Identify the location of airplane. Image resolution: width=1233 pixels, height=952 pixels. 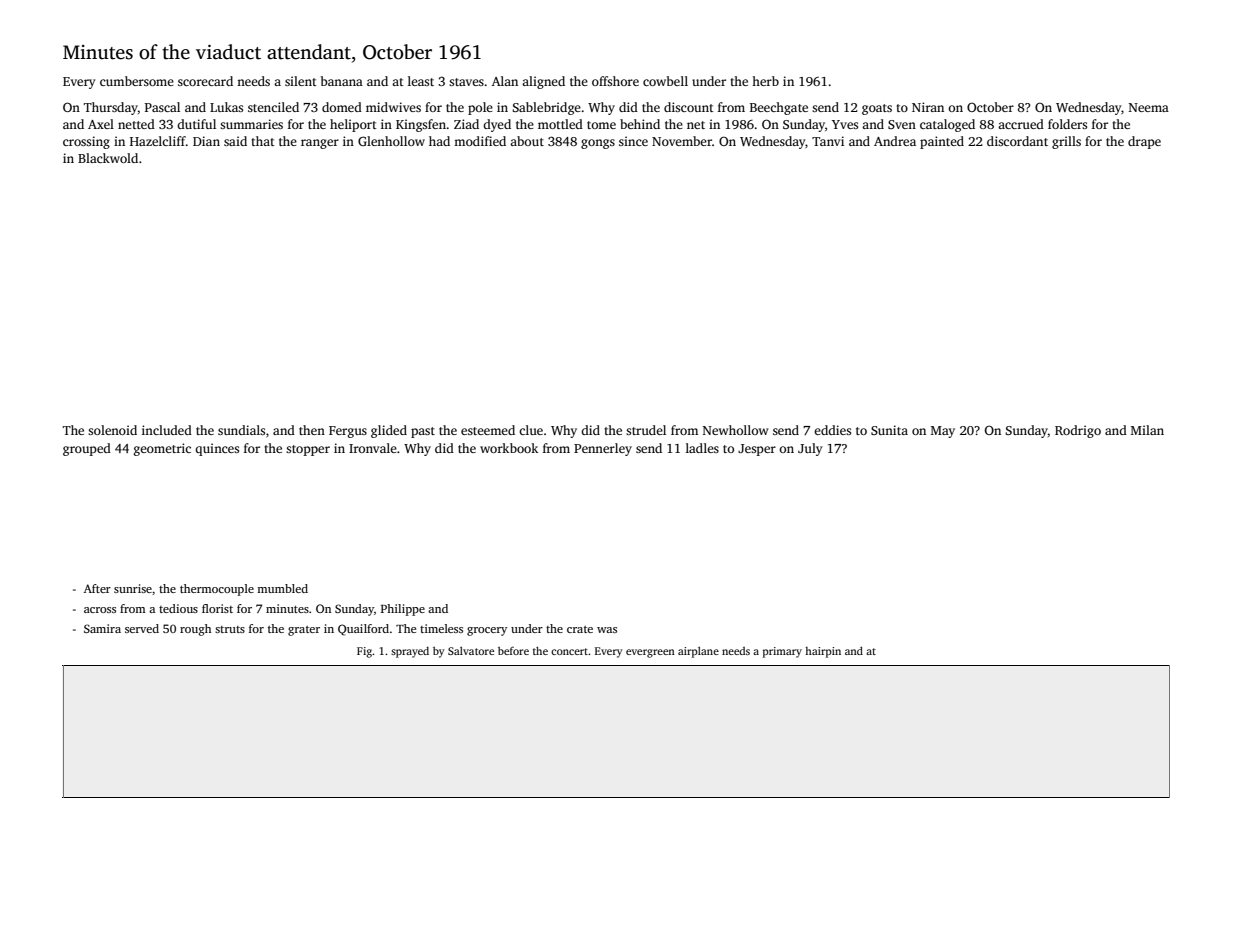
(698, 652).
